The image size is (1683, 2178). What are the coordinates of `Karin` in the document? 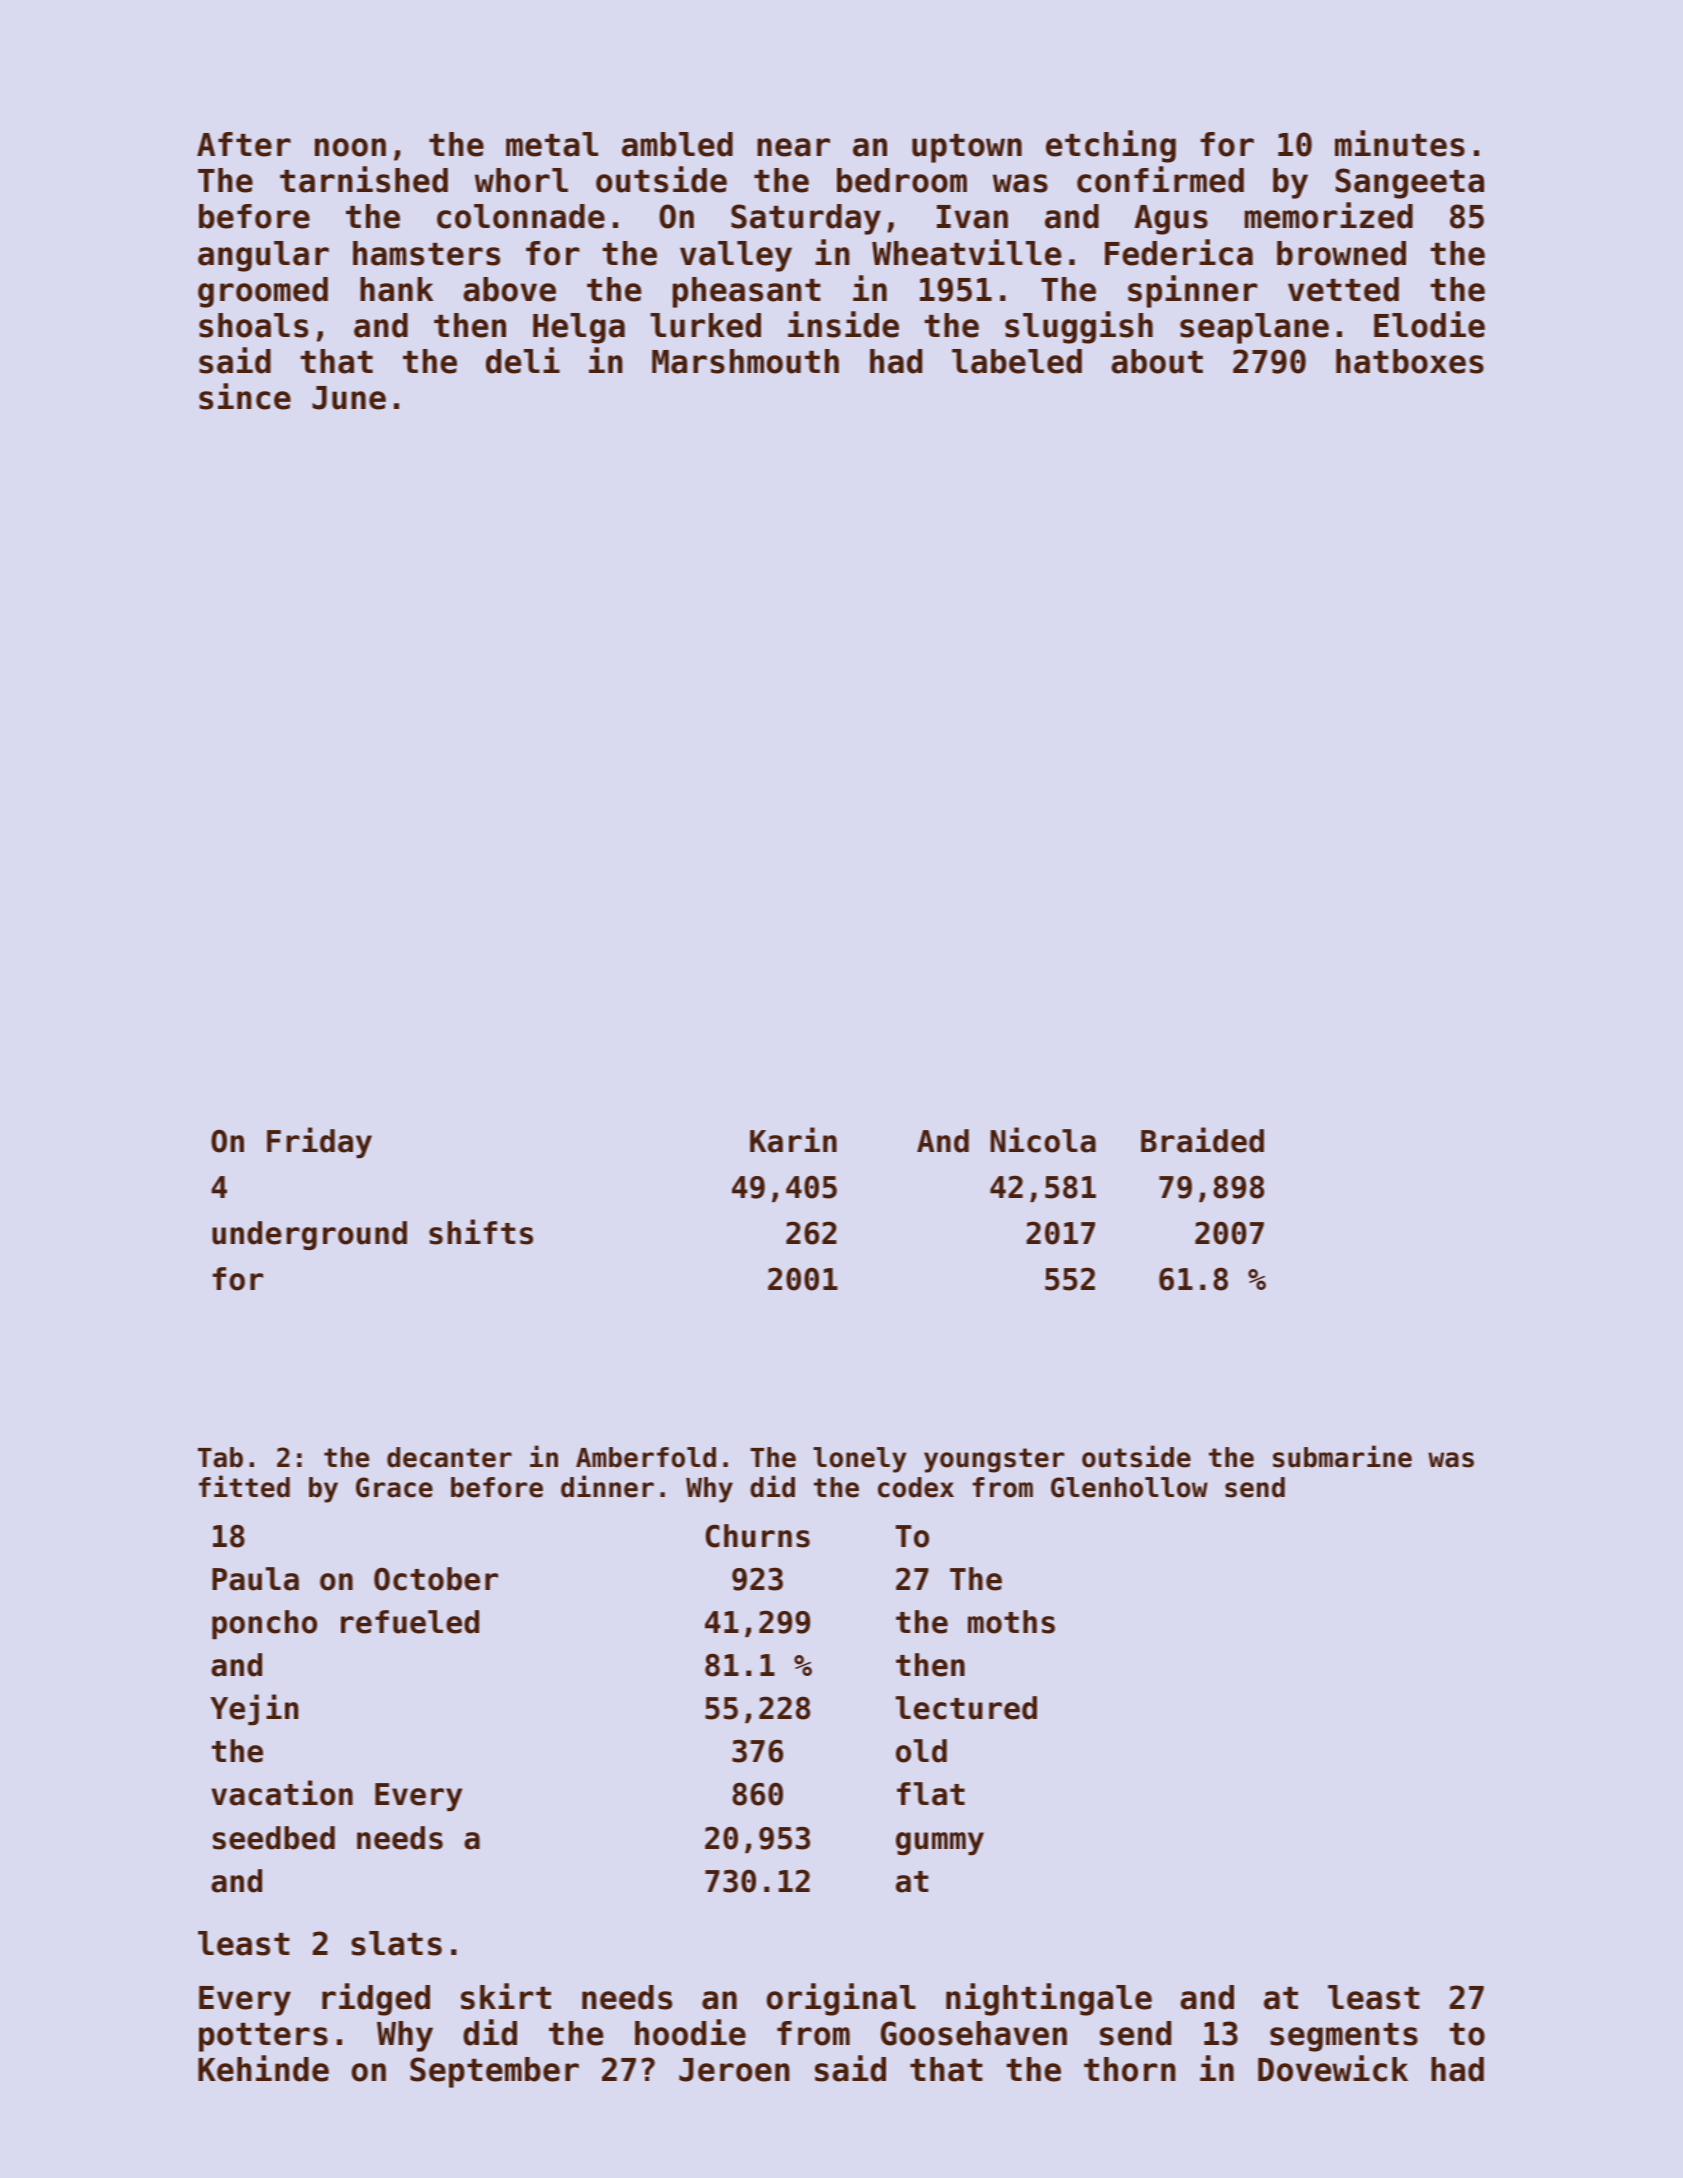 It's located at (793, 1140).
